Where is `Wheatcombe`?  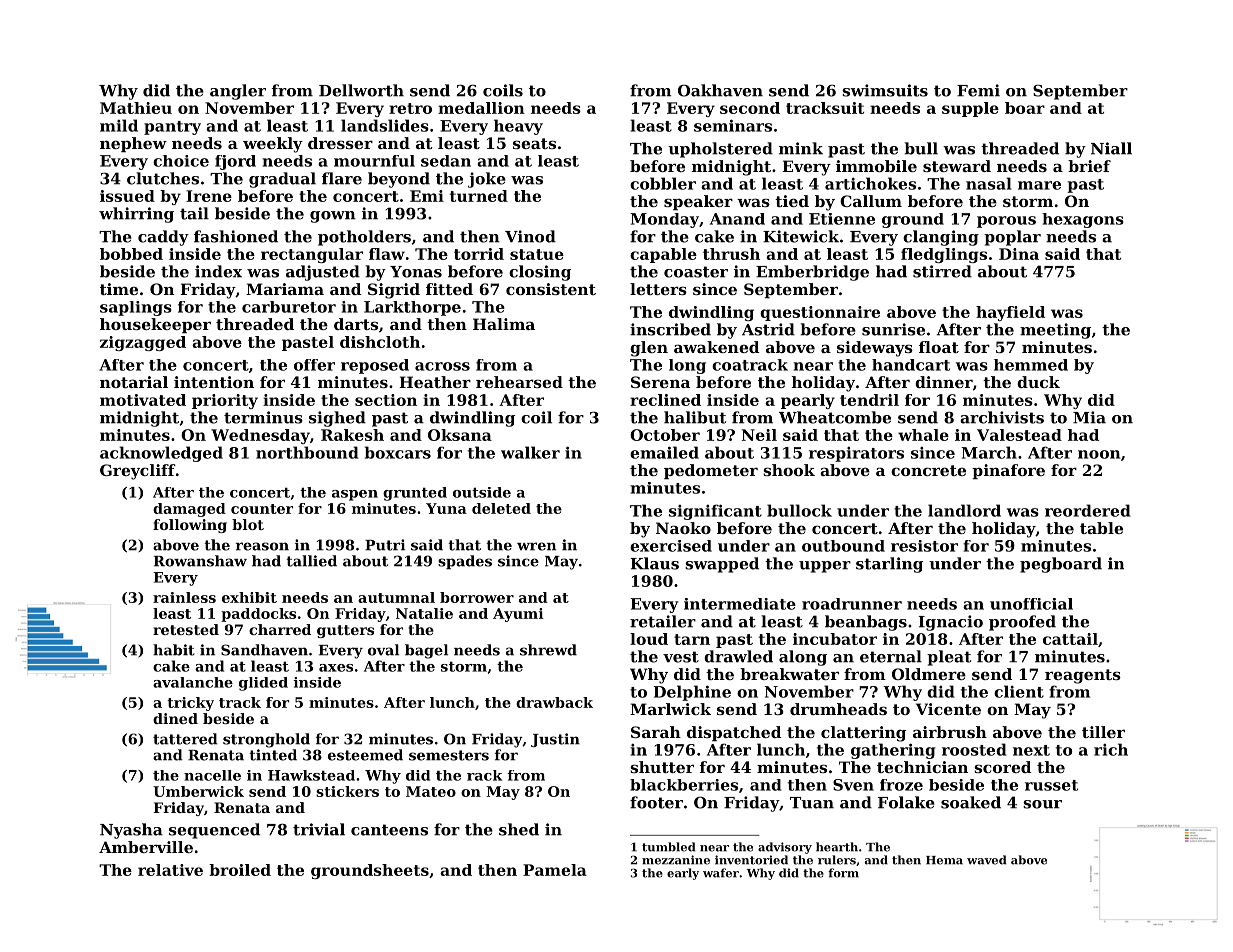
Wheatcombe is located at coordinates (835, 417).
